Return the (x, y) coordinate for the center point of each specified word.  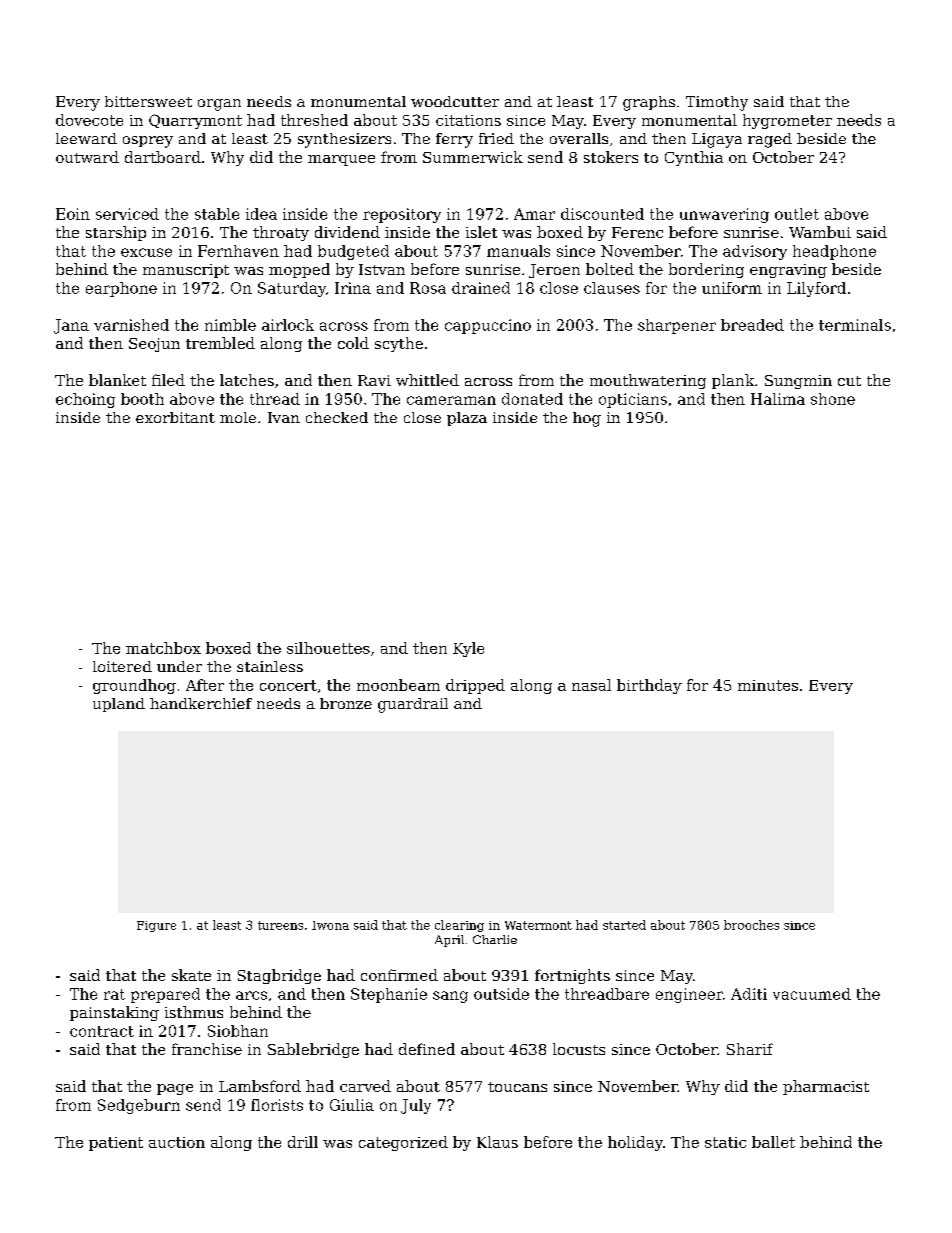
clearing (459, 926)
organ (219, 105)
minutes (768, 685)
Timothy (717, 103)
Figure (156, 926)
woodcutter (455, 101)
